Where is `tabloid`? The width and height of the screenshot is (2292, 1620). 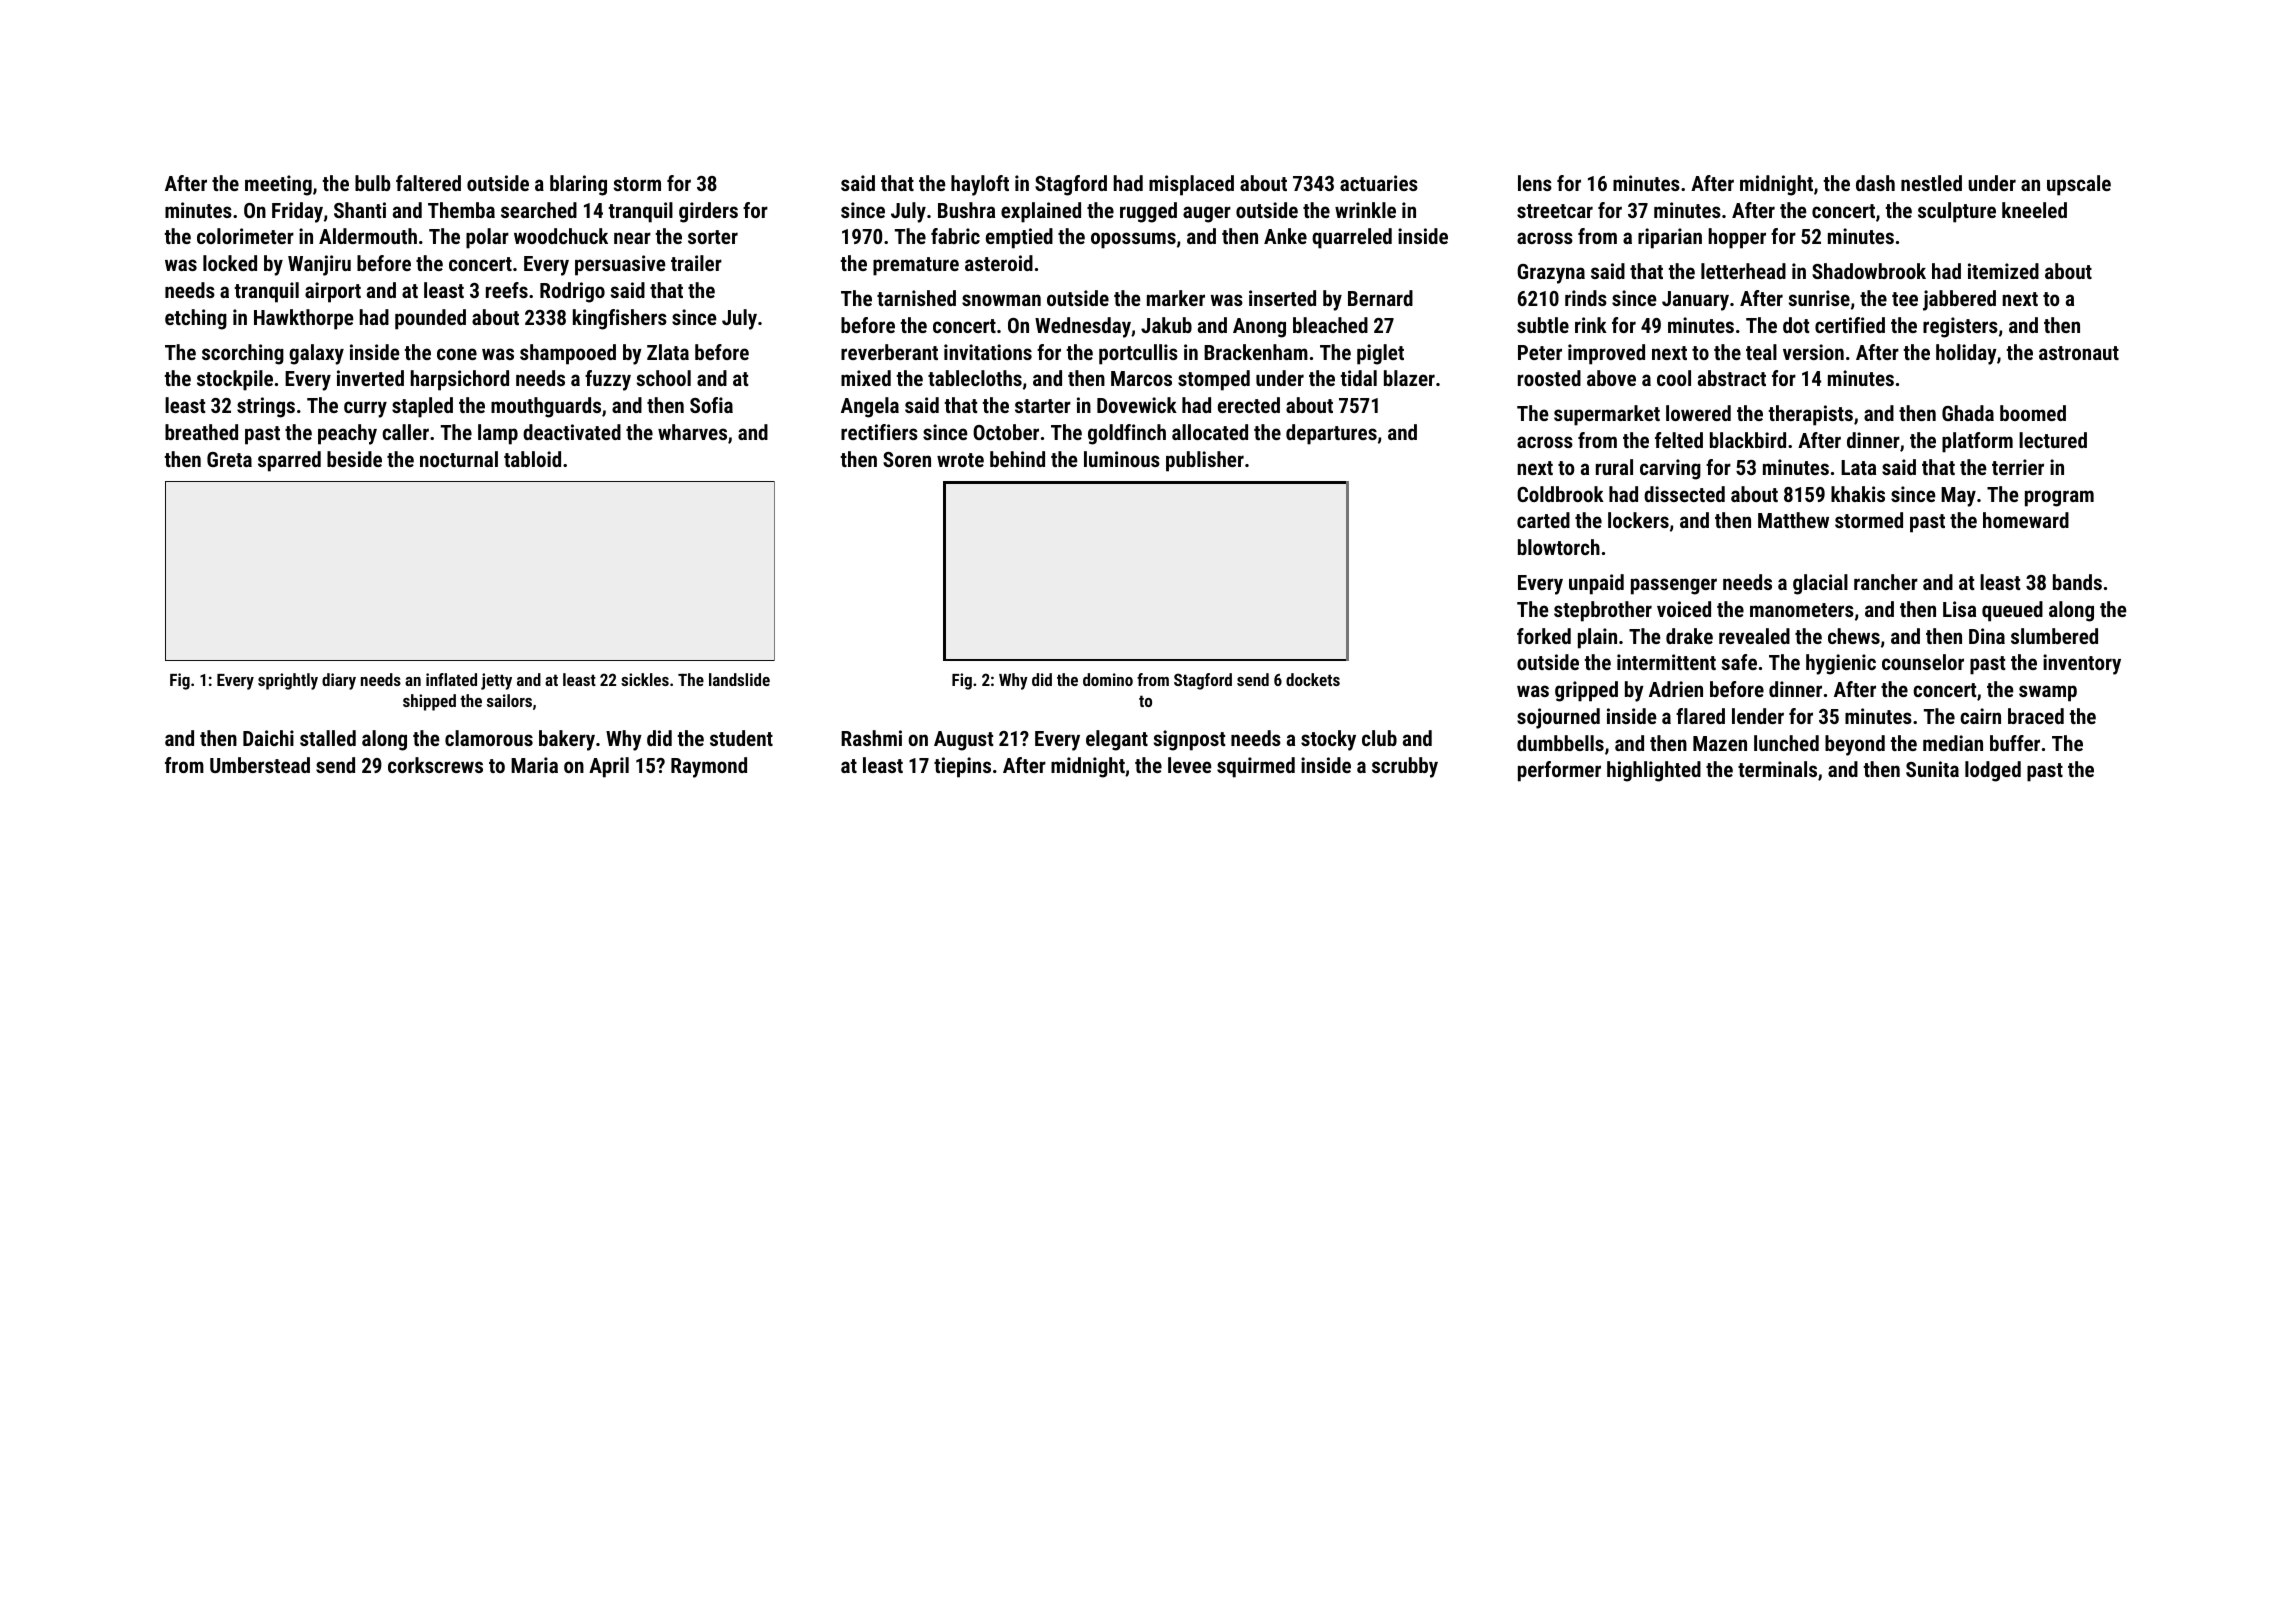
tabloid is located at coordinates (532, 459).
